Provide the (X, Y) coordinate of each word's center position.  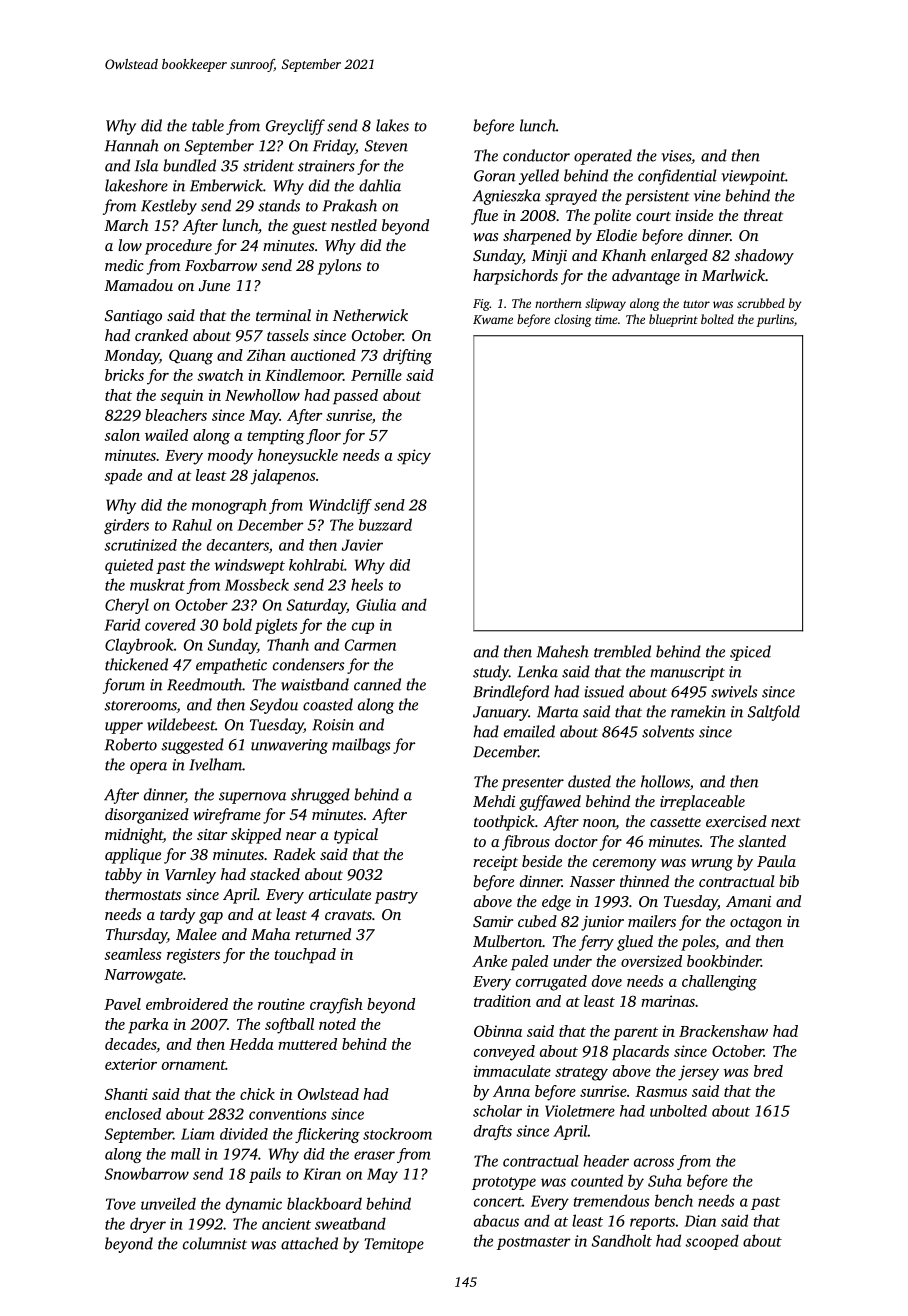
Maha (270, 934)
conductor (536, 155)
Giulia (376, 604)
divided (244, 1134)
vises (676, 156)
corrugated (551, 983)
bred (768, 1071)
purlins (775, 320)
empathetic (231, 666)
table (208, 125)
